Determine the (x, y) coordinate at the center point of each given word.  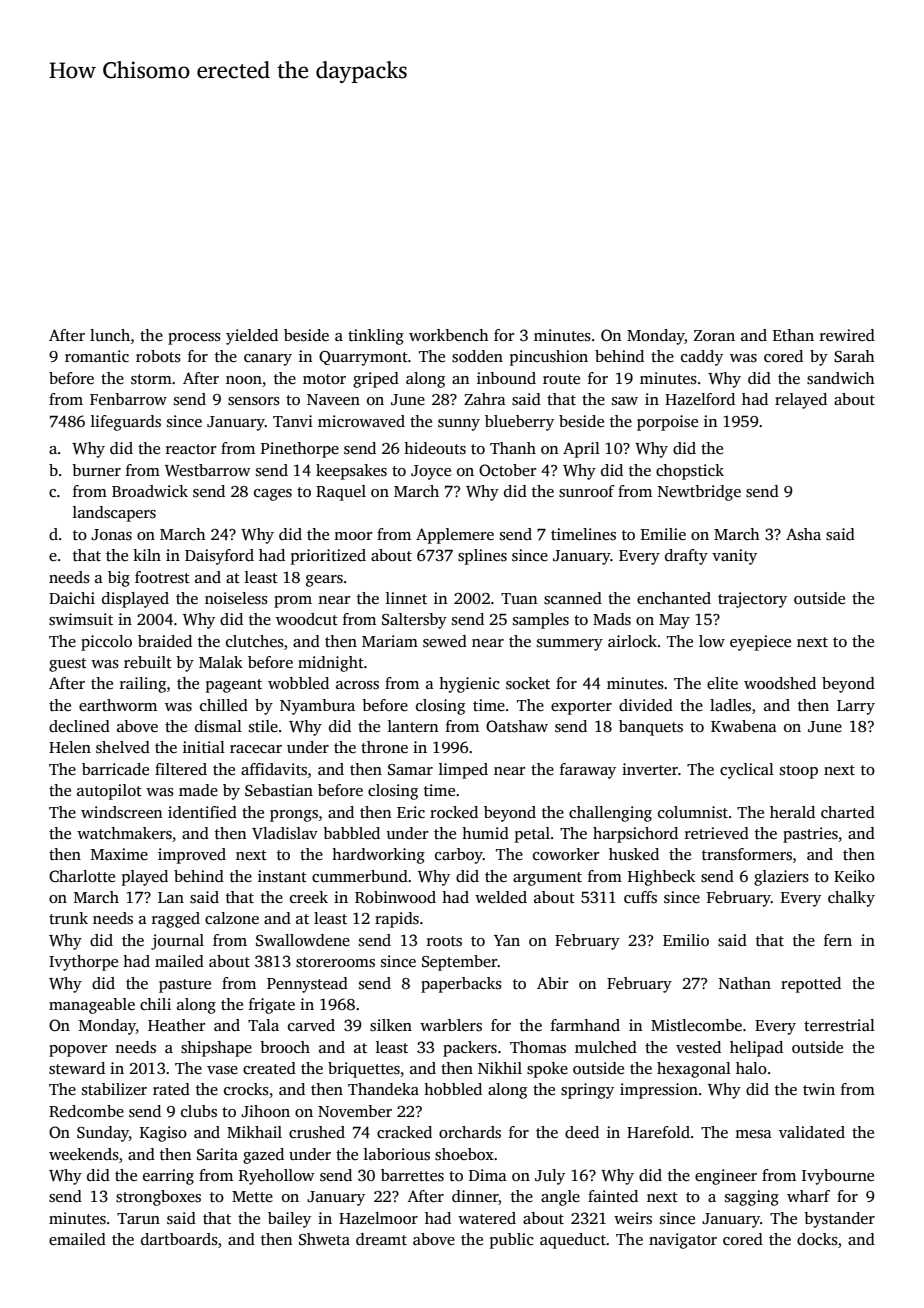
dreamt (381, 1239)
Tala (263, 1025)
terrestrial (839, 1025)
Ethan (793, 335)
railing (143, 685)
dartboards (179, 1239)
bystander (839, 1220)
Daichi (72, 598)
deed (582, 1132)
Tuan (519, 598)
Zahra (485, 399)
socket (528, 683)
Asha (803, 534)
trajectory (752, 600)
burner (96, 470)
